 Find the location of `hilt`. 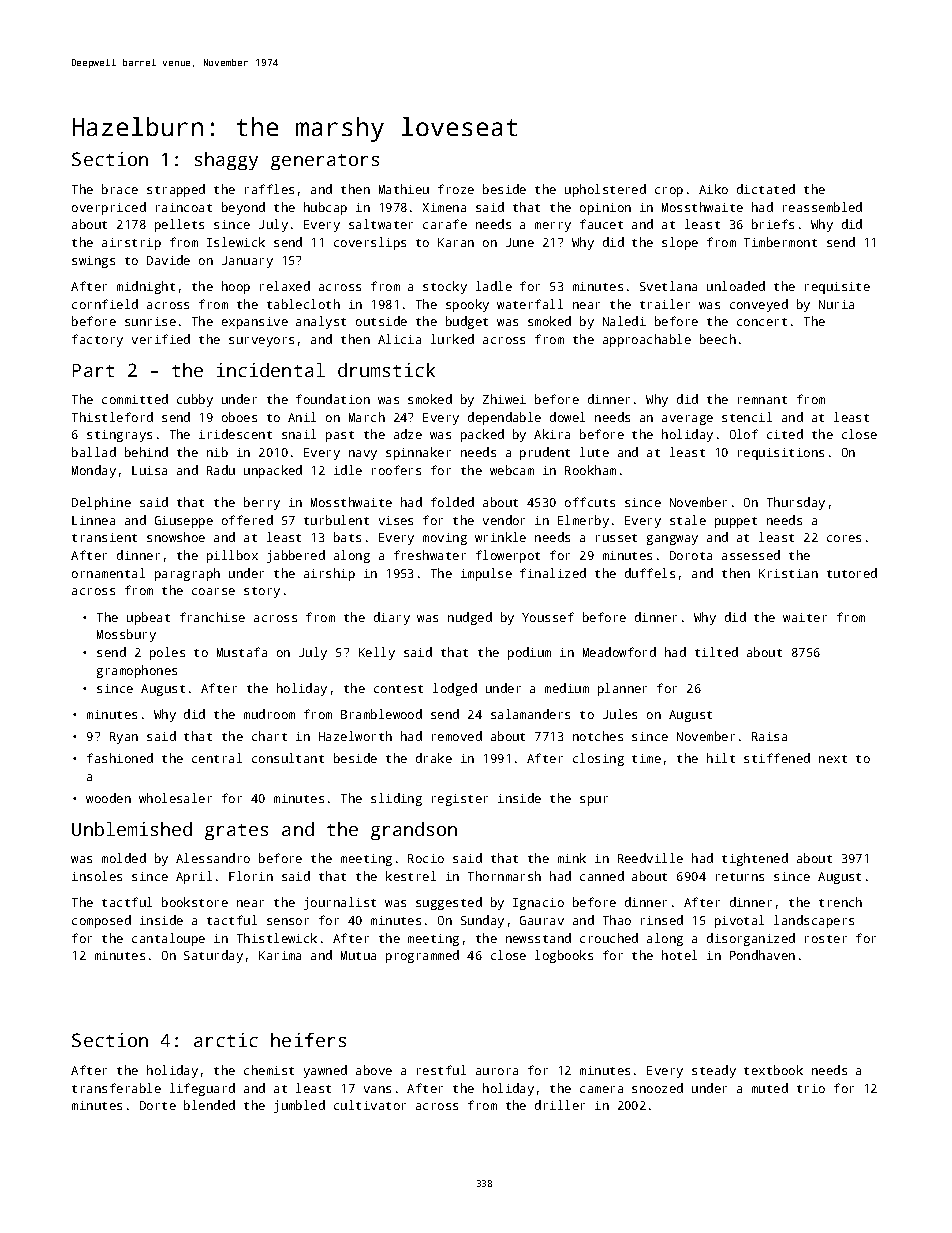

hilt is located at coordinates (721, 758).
